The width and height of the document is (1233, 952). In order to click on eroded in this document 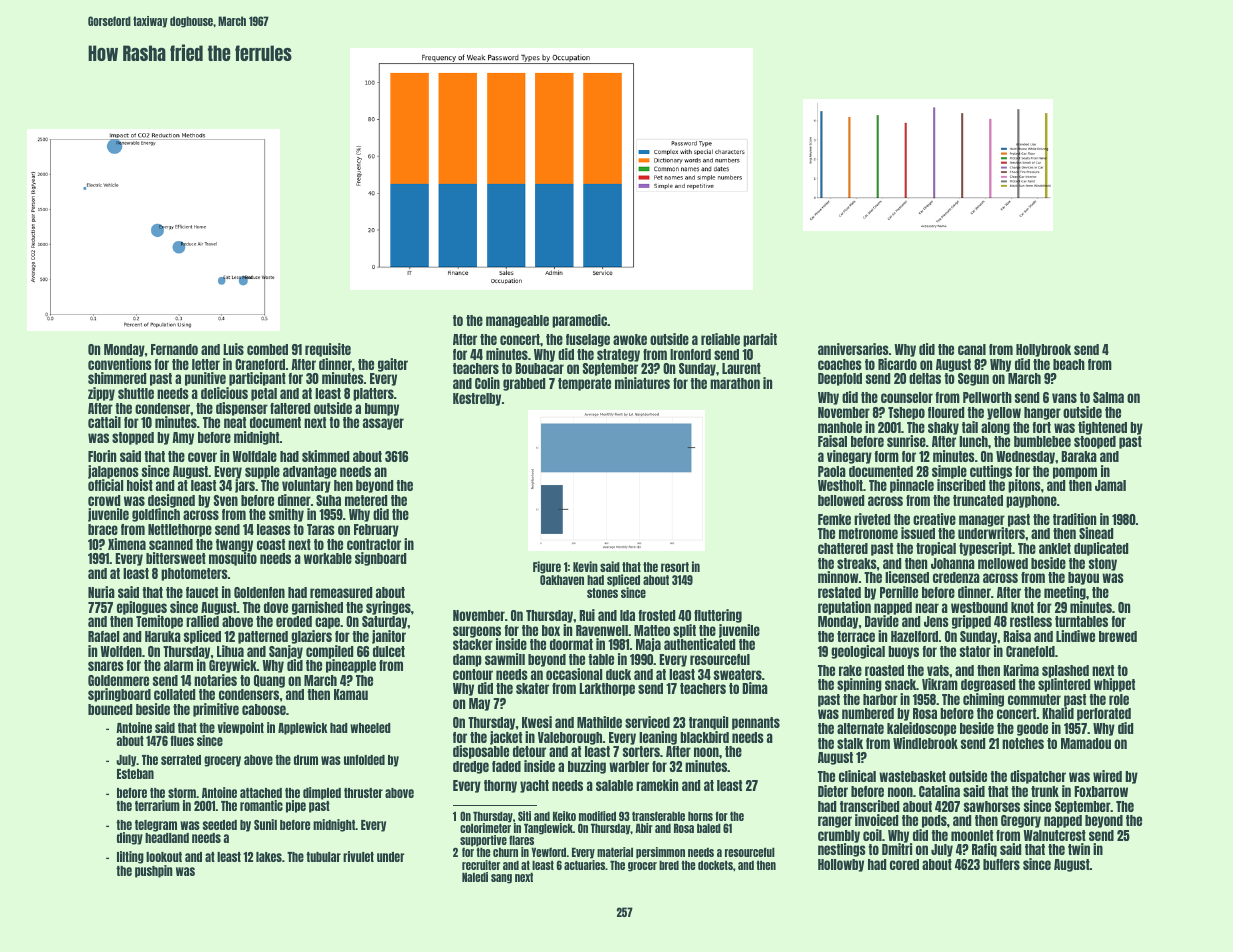, I will do `click(294, 621)`.
